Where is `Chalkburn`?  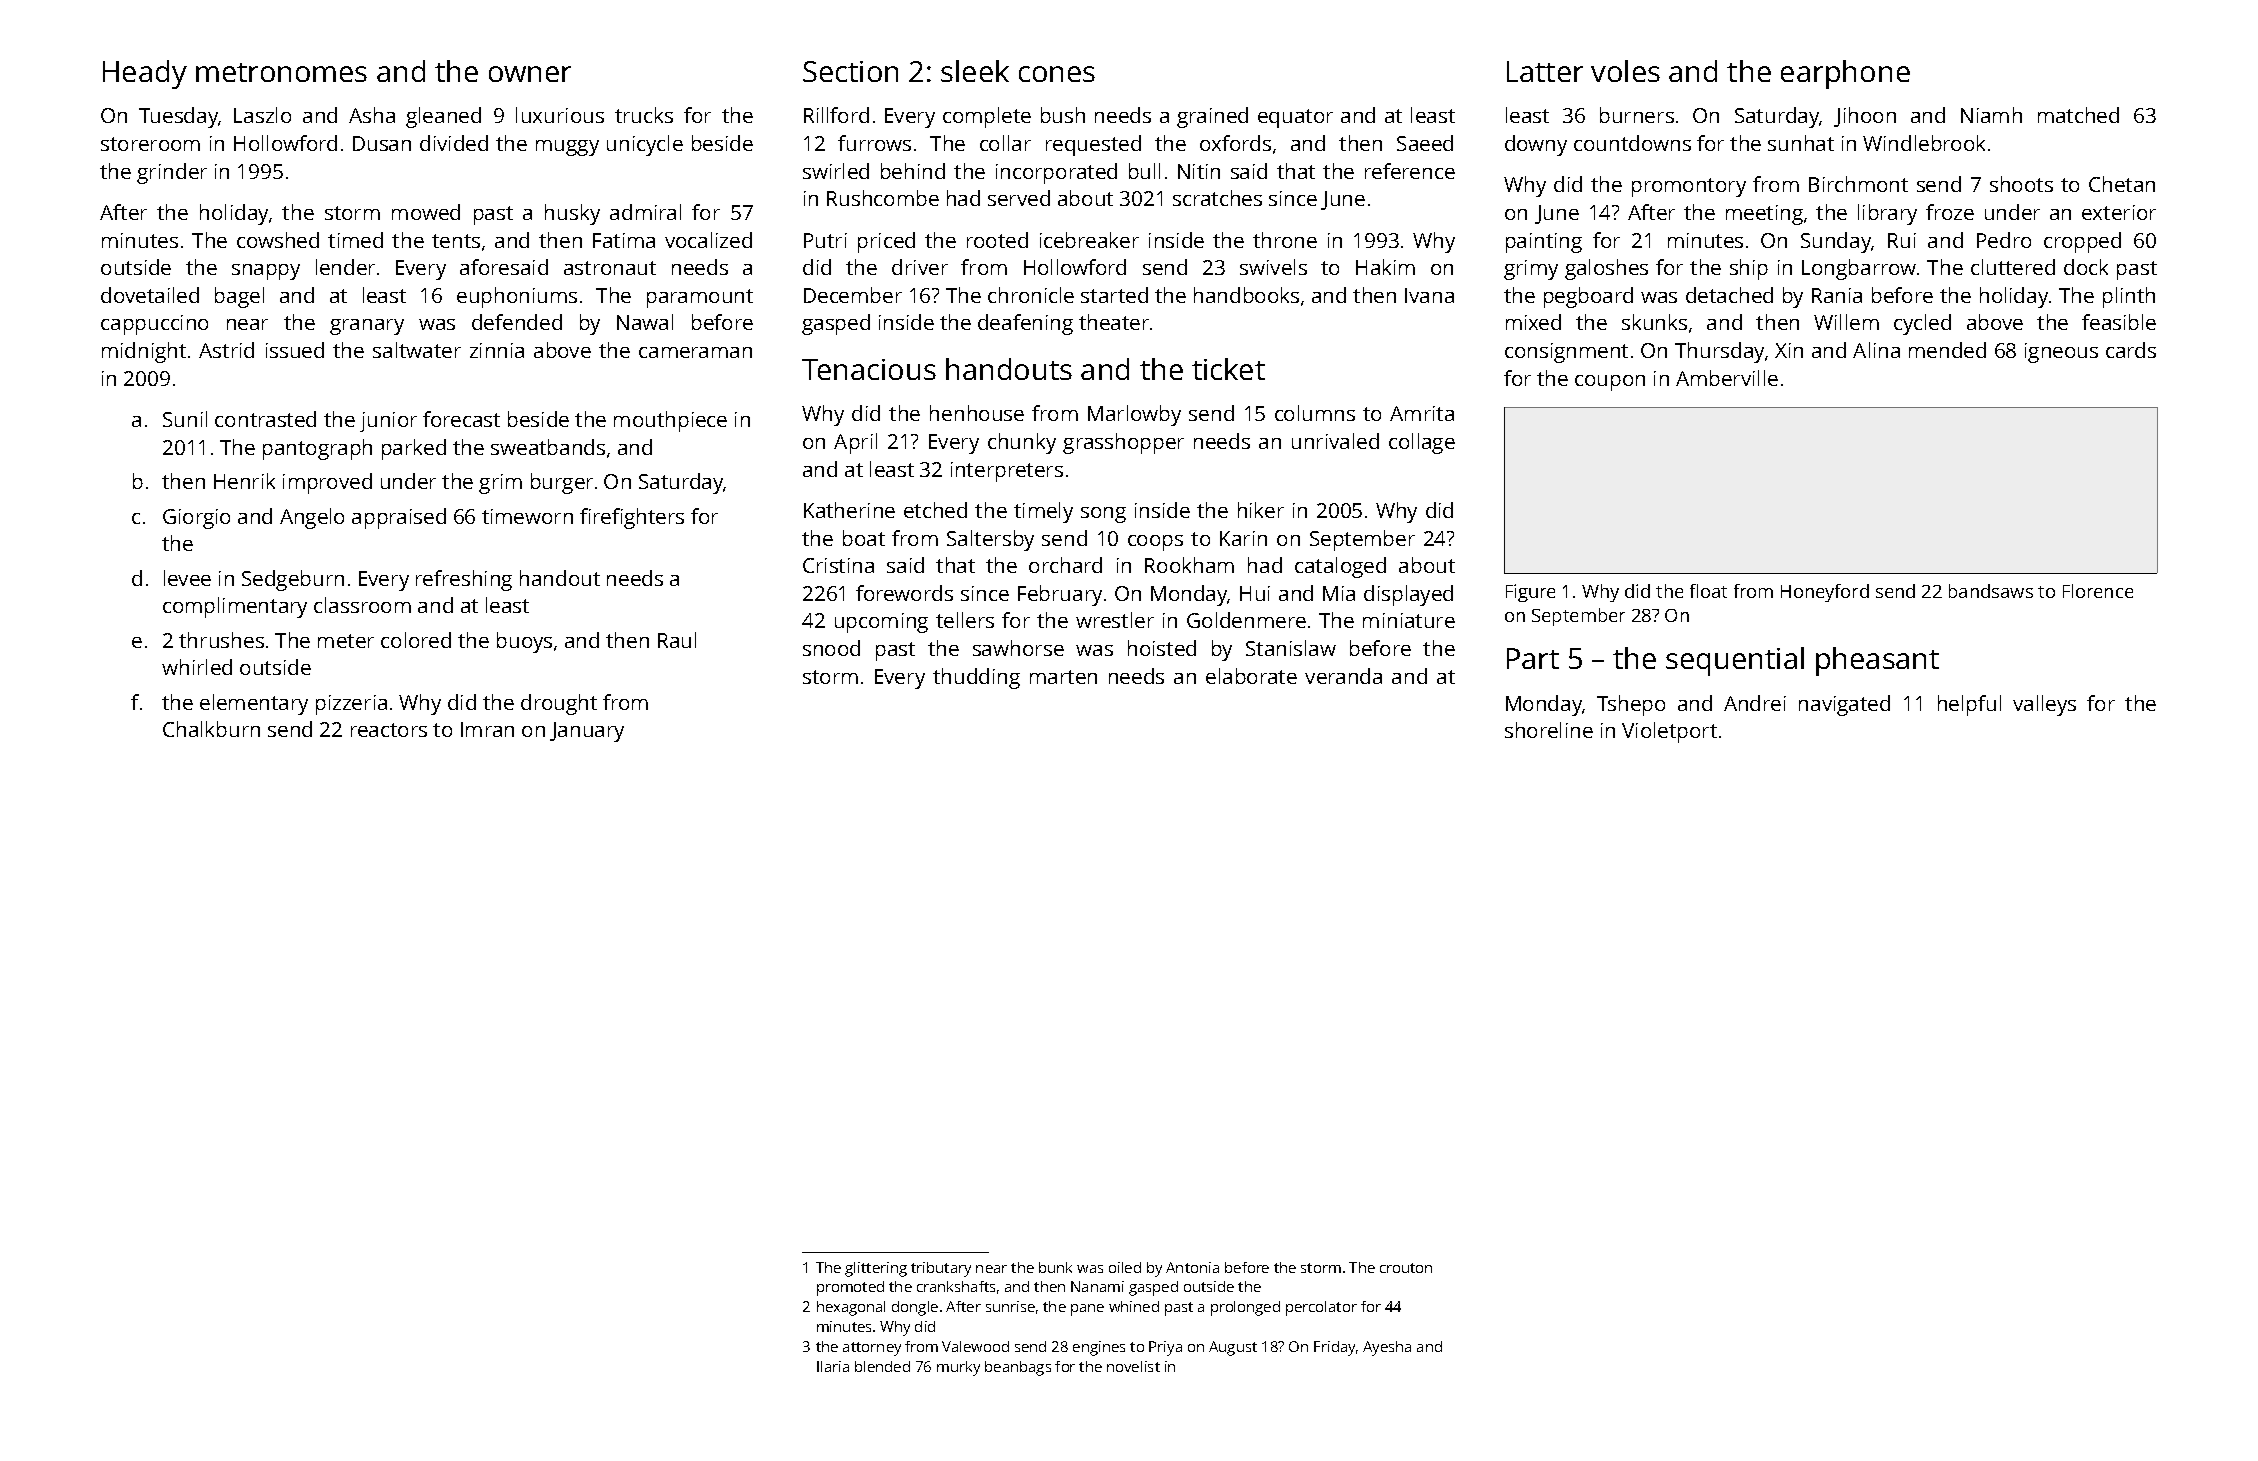
Chalkburn is located at coordinates (211, 729).
